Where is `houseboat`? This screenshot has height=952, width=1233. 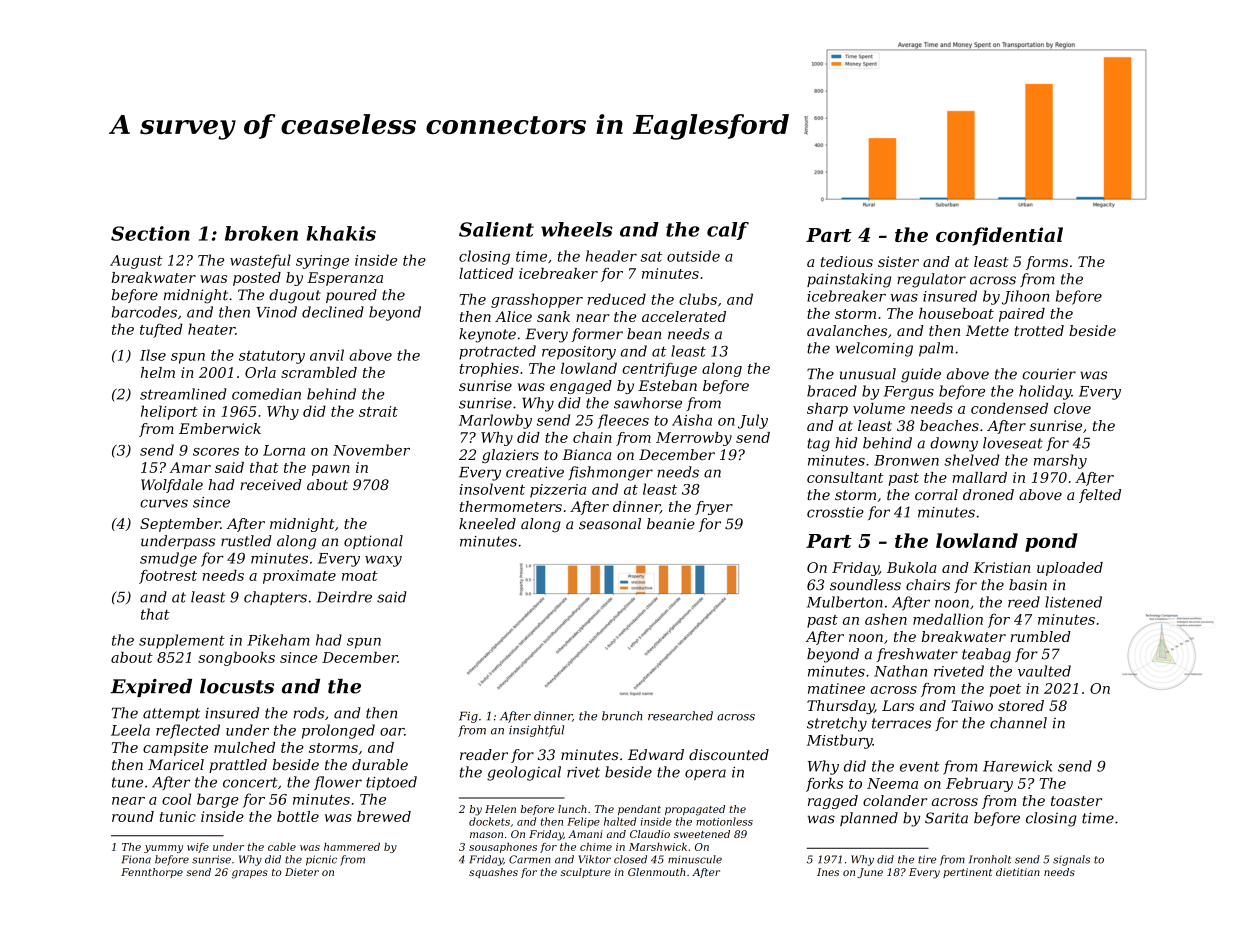 houseboat is located at coordinates (956, 313).
